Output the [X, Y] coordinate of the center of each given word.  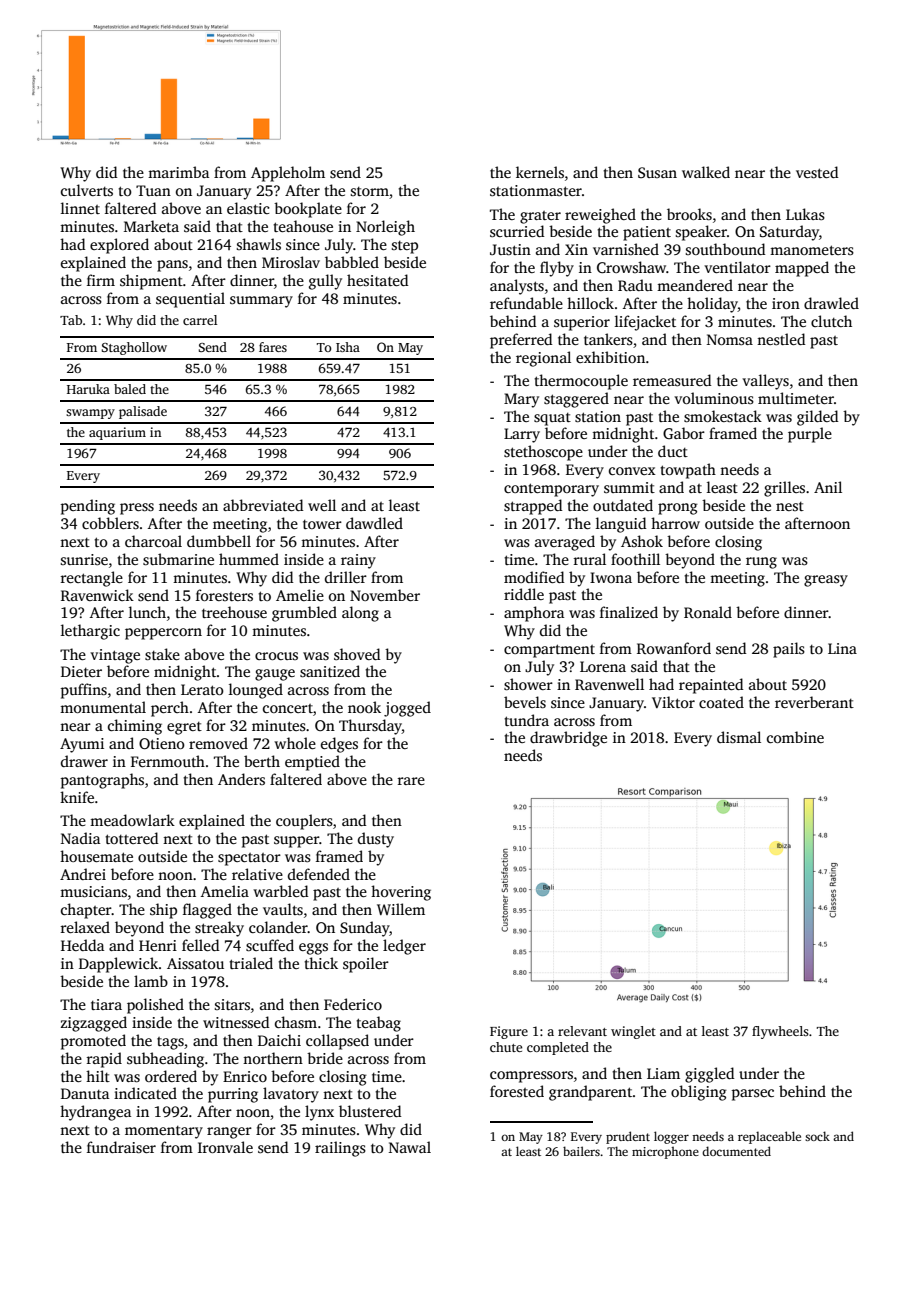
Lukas [805, 214]
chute [506, 1047]
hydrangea [95, 1113]
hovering [401, 893]
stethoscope [543, 453]
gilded [818, 418]
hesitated [378, 280]
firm [101, 280]
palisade [143, 412]
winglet [633, 1032]
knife [77, 797]
